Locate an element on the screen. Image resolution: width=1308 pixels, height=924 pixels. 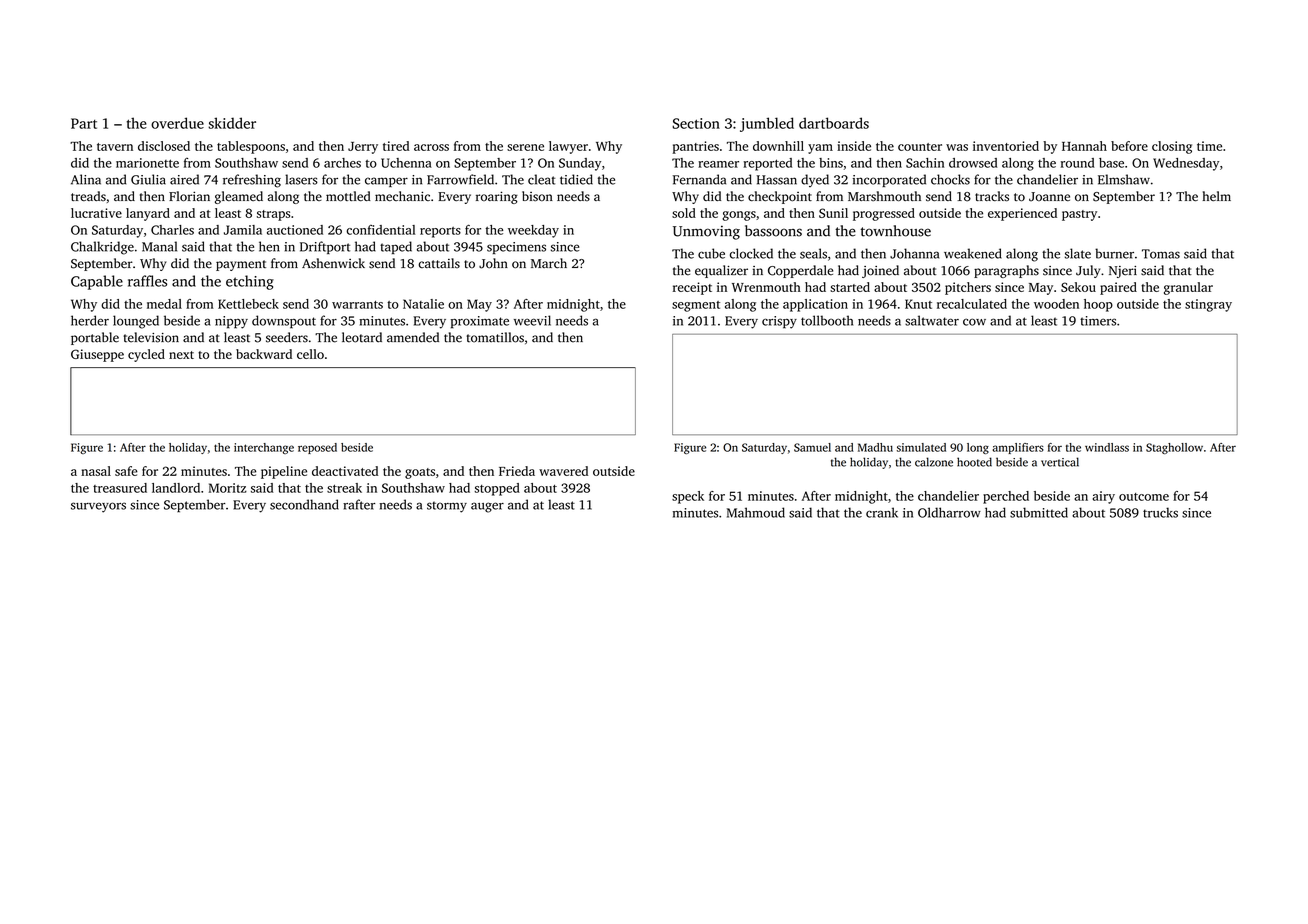
secondhand is located at coordinates (304, 504).
